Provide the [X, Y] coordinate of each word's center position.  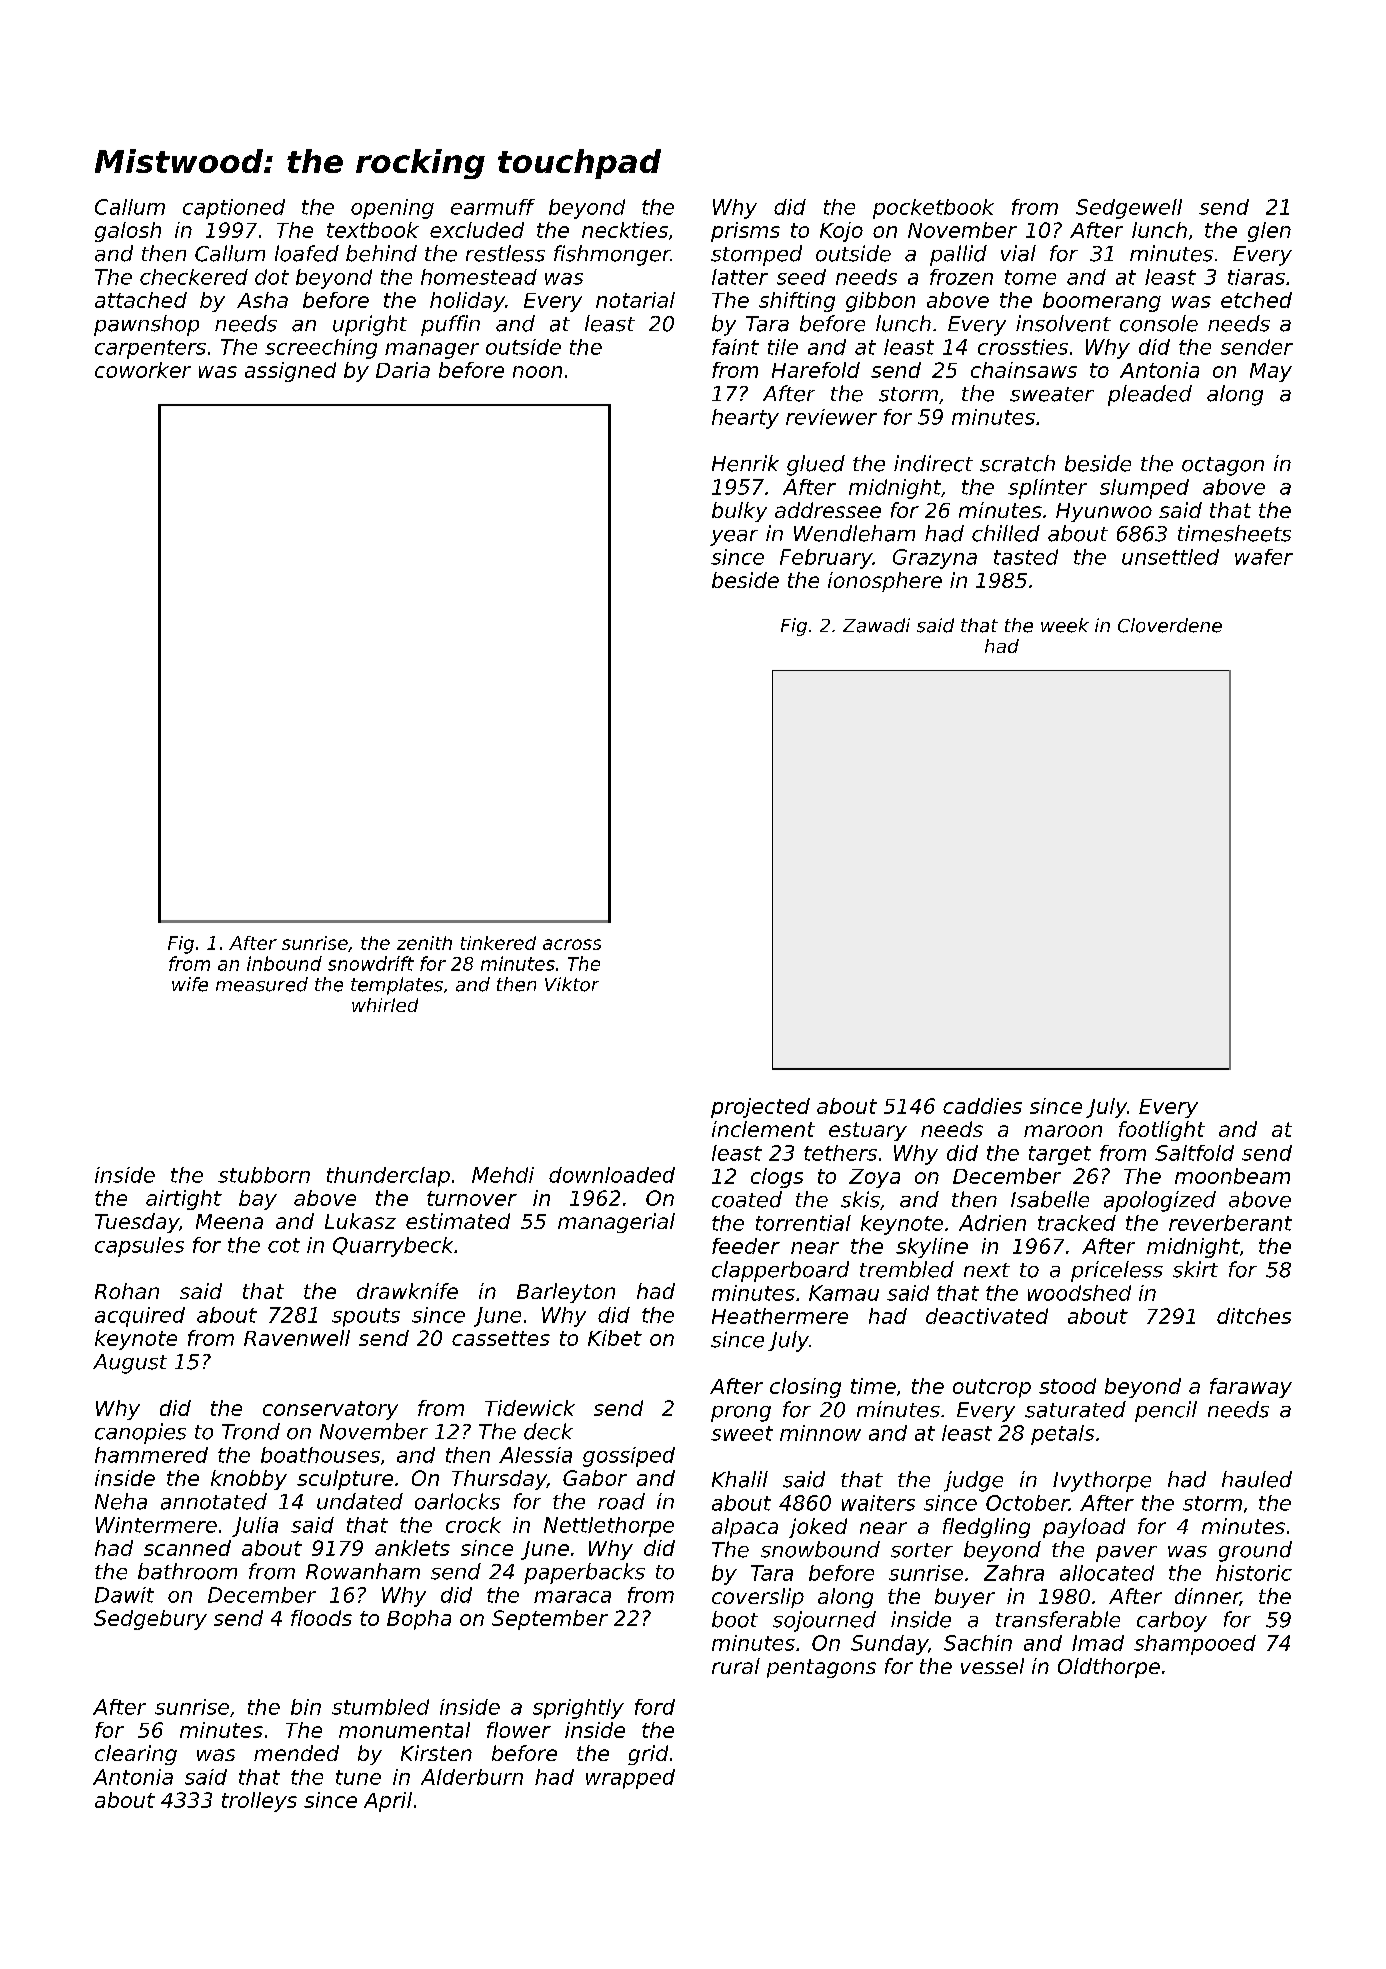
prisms [745, 232]
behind [381, 253]
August [130, 1364]
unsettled [1170, 557]
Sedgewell [1129, 209]
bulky [739, 512]
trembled [907, 1269]
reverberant [1230, 1223]
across [572, 944]
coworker [143, 370]
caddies [982, 1106]
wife [190, 984]
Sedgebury [150, 1620]
